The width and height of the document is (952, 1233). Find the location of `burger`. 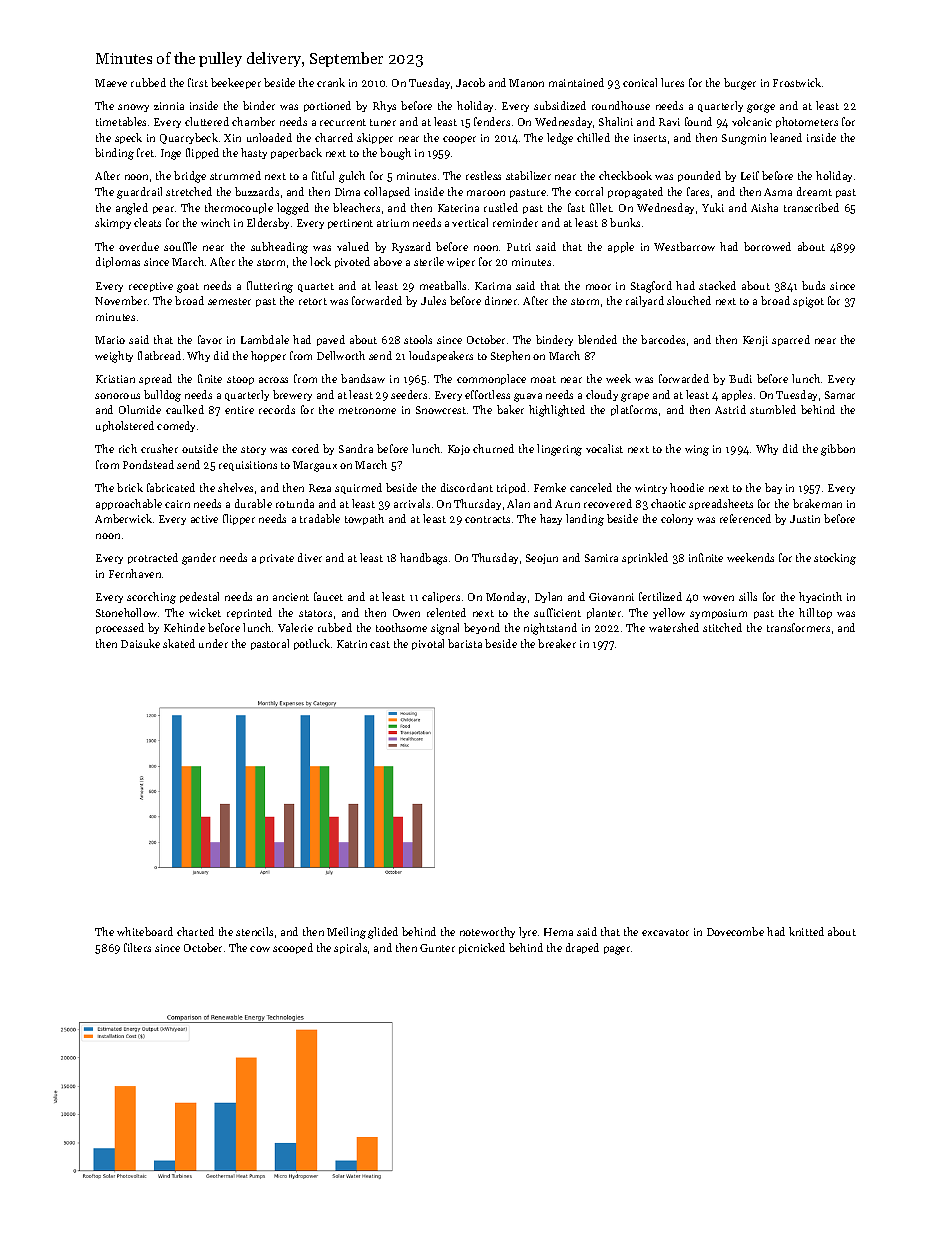

burger is located at coordinates (740, 84).
